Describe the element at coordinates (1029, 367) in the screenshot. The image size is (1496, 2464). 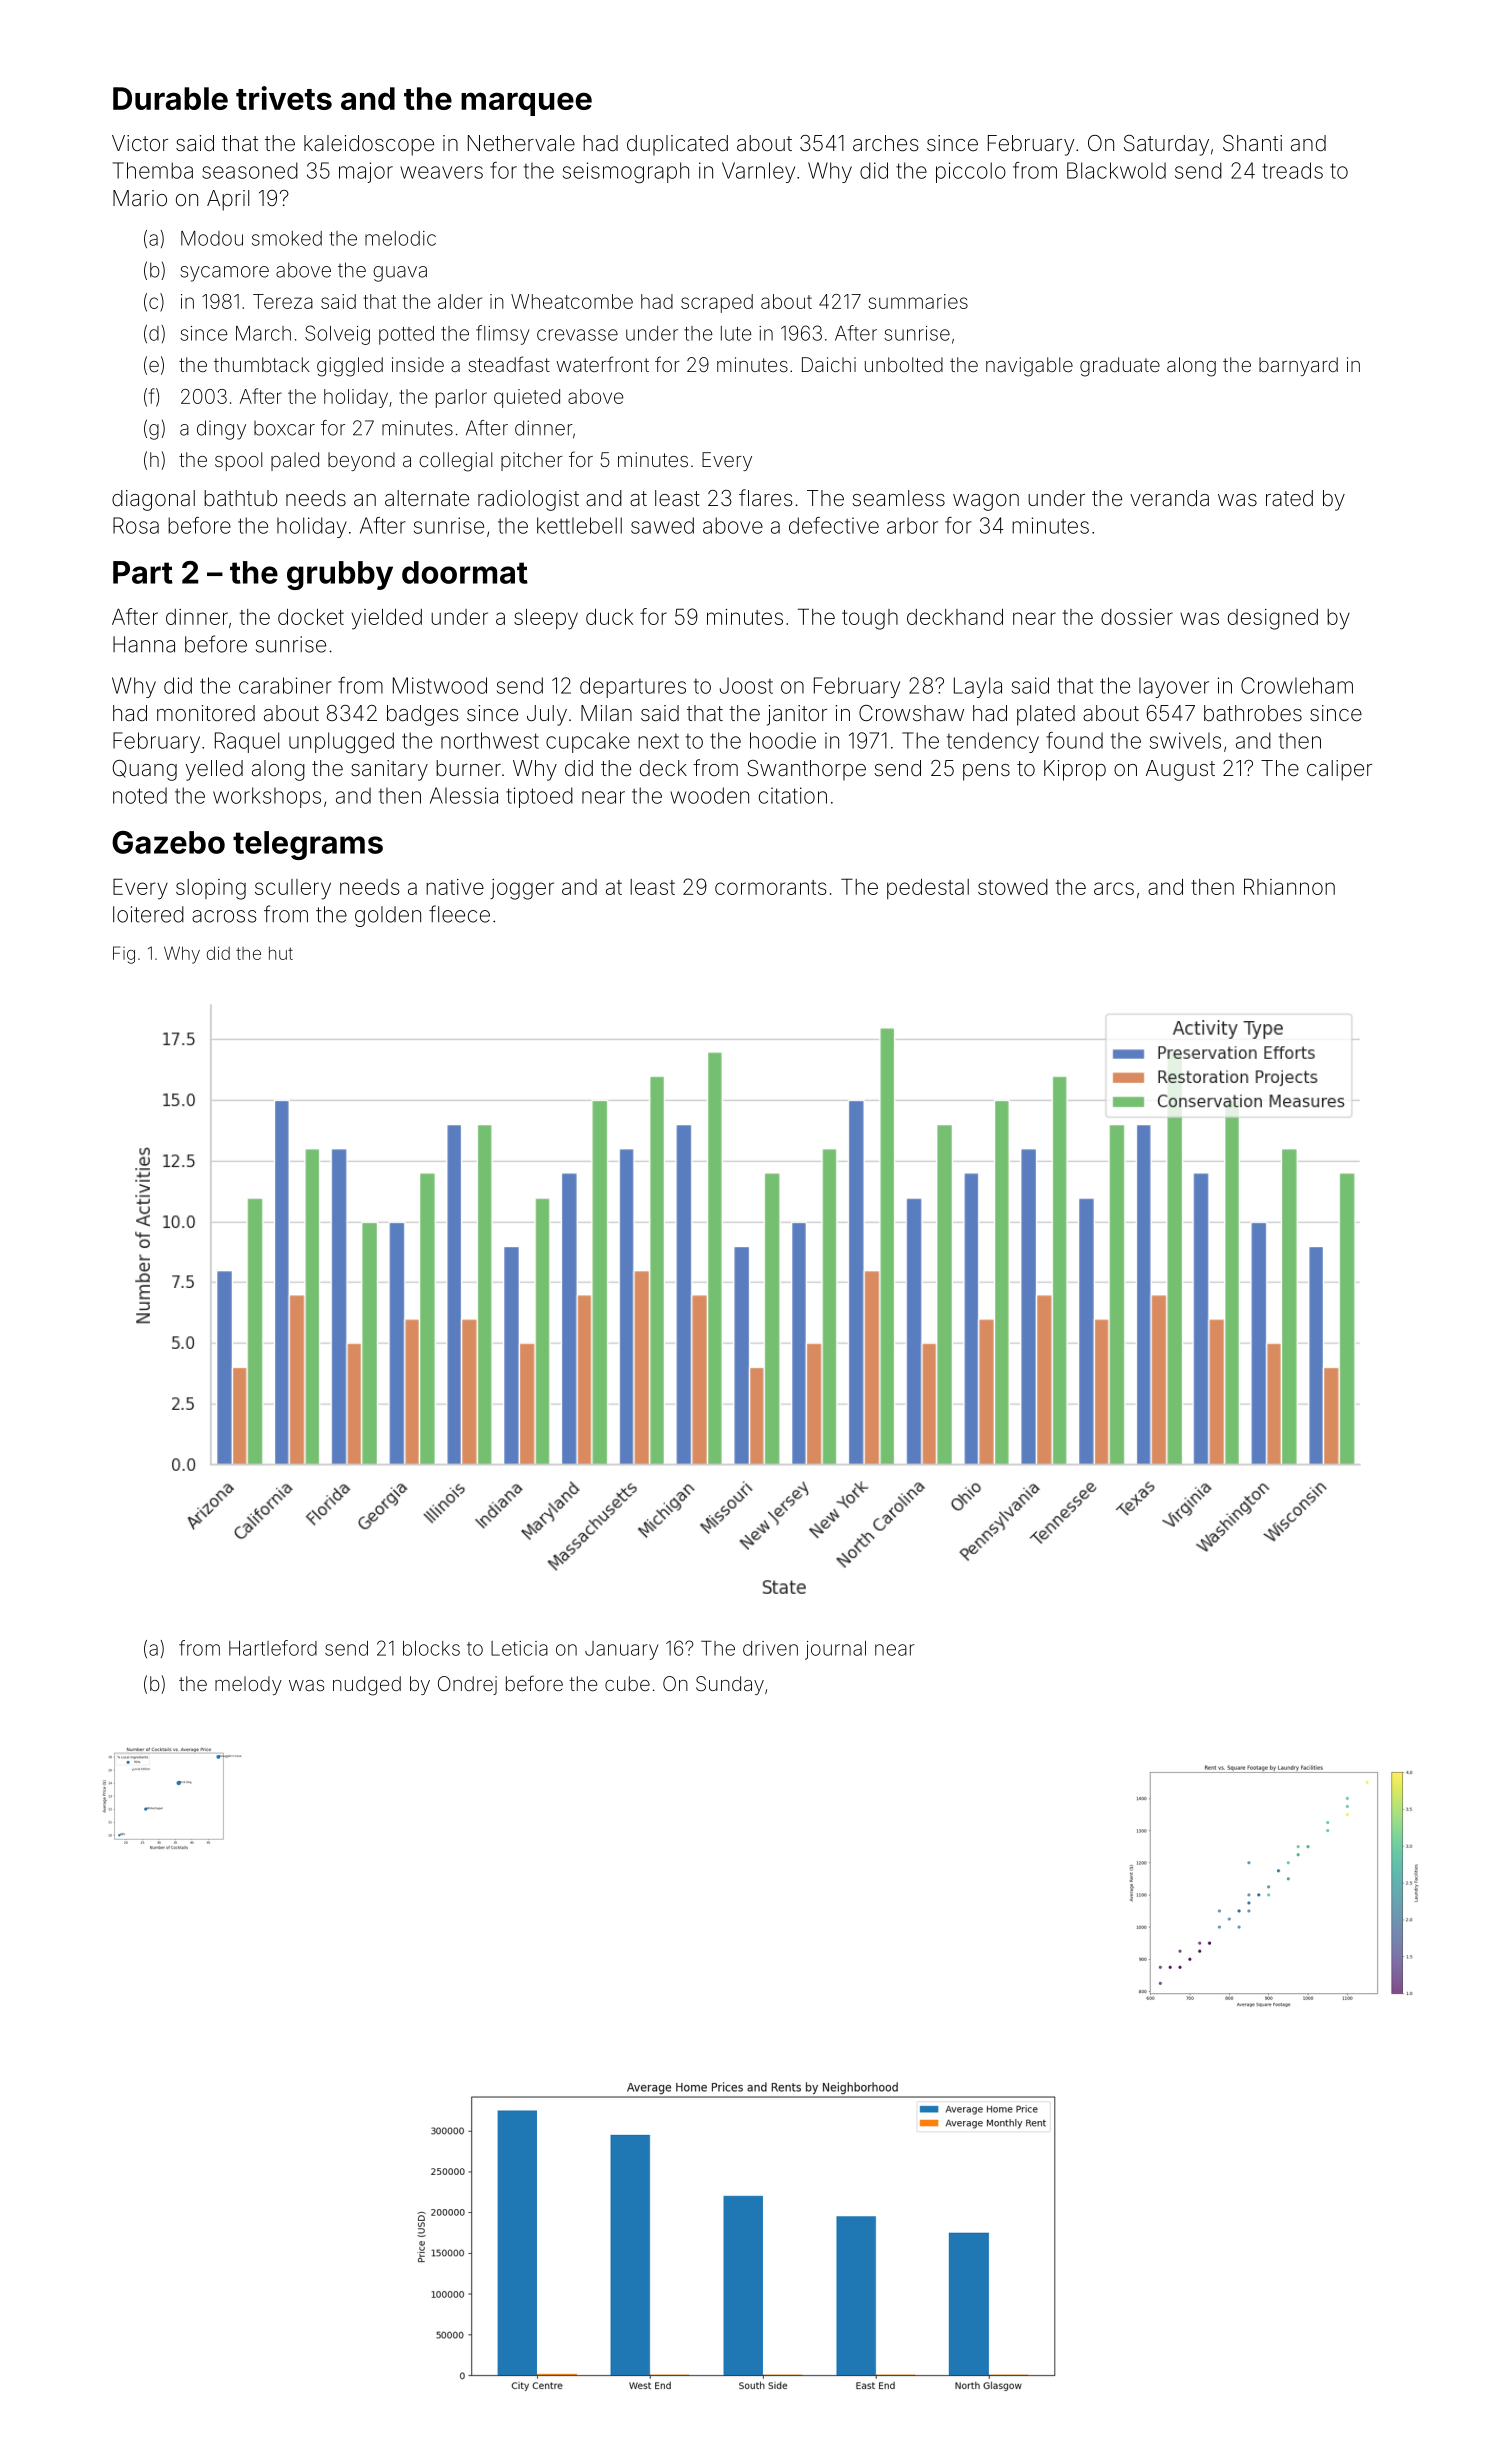
I see `navigable` at that location.
